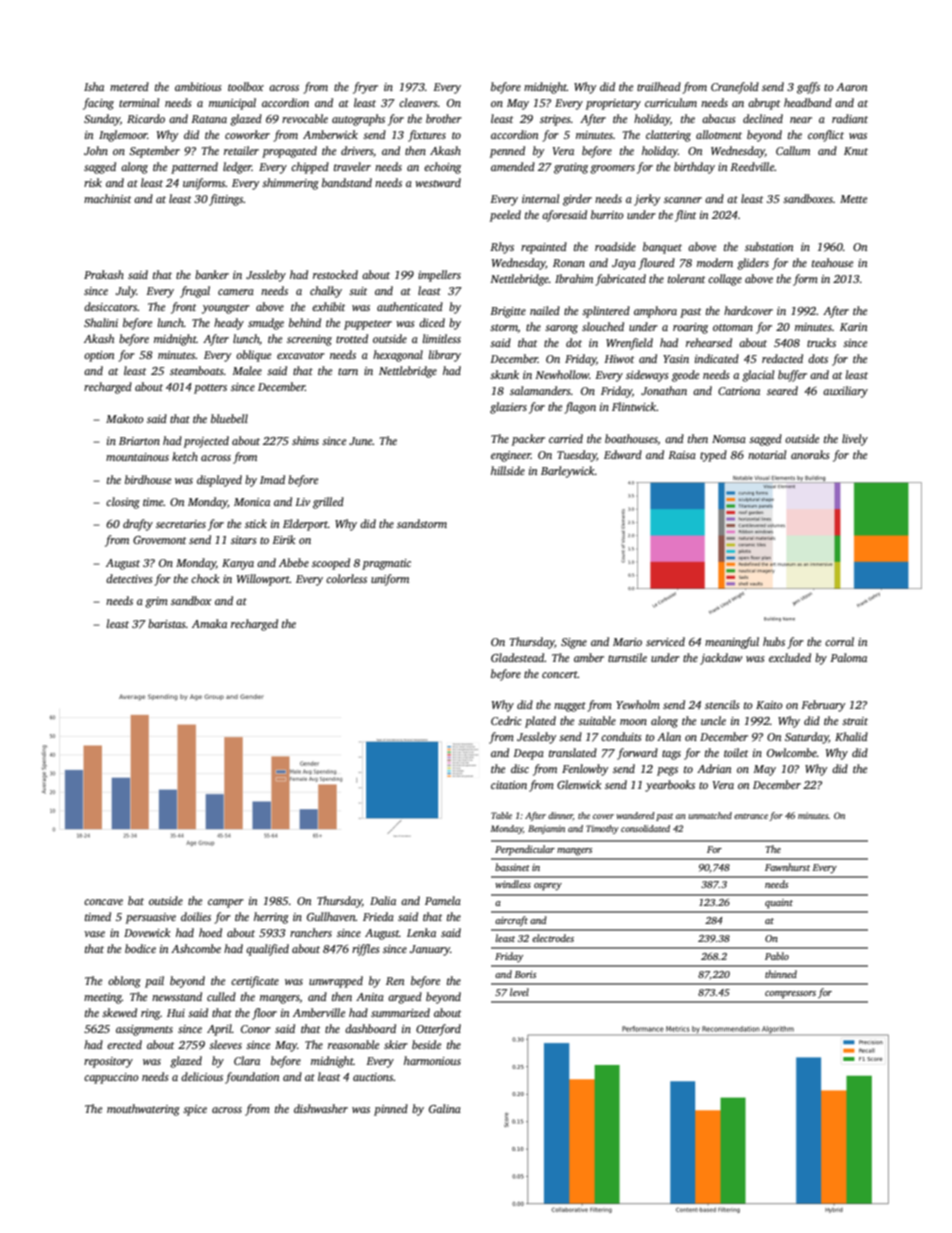 The height and width of the image is (1233, 952). Describe the element at coordinates (758, 376) in the image. I see `glacial` at that location.
